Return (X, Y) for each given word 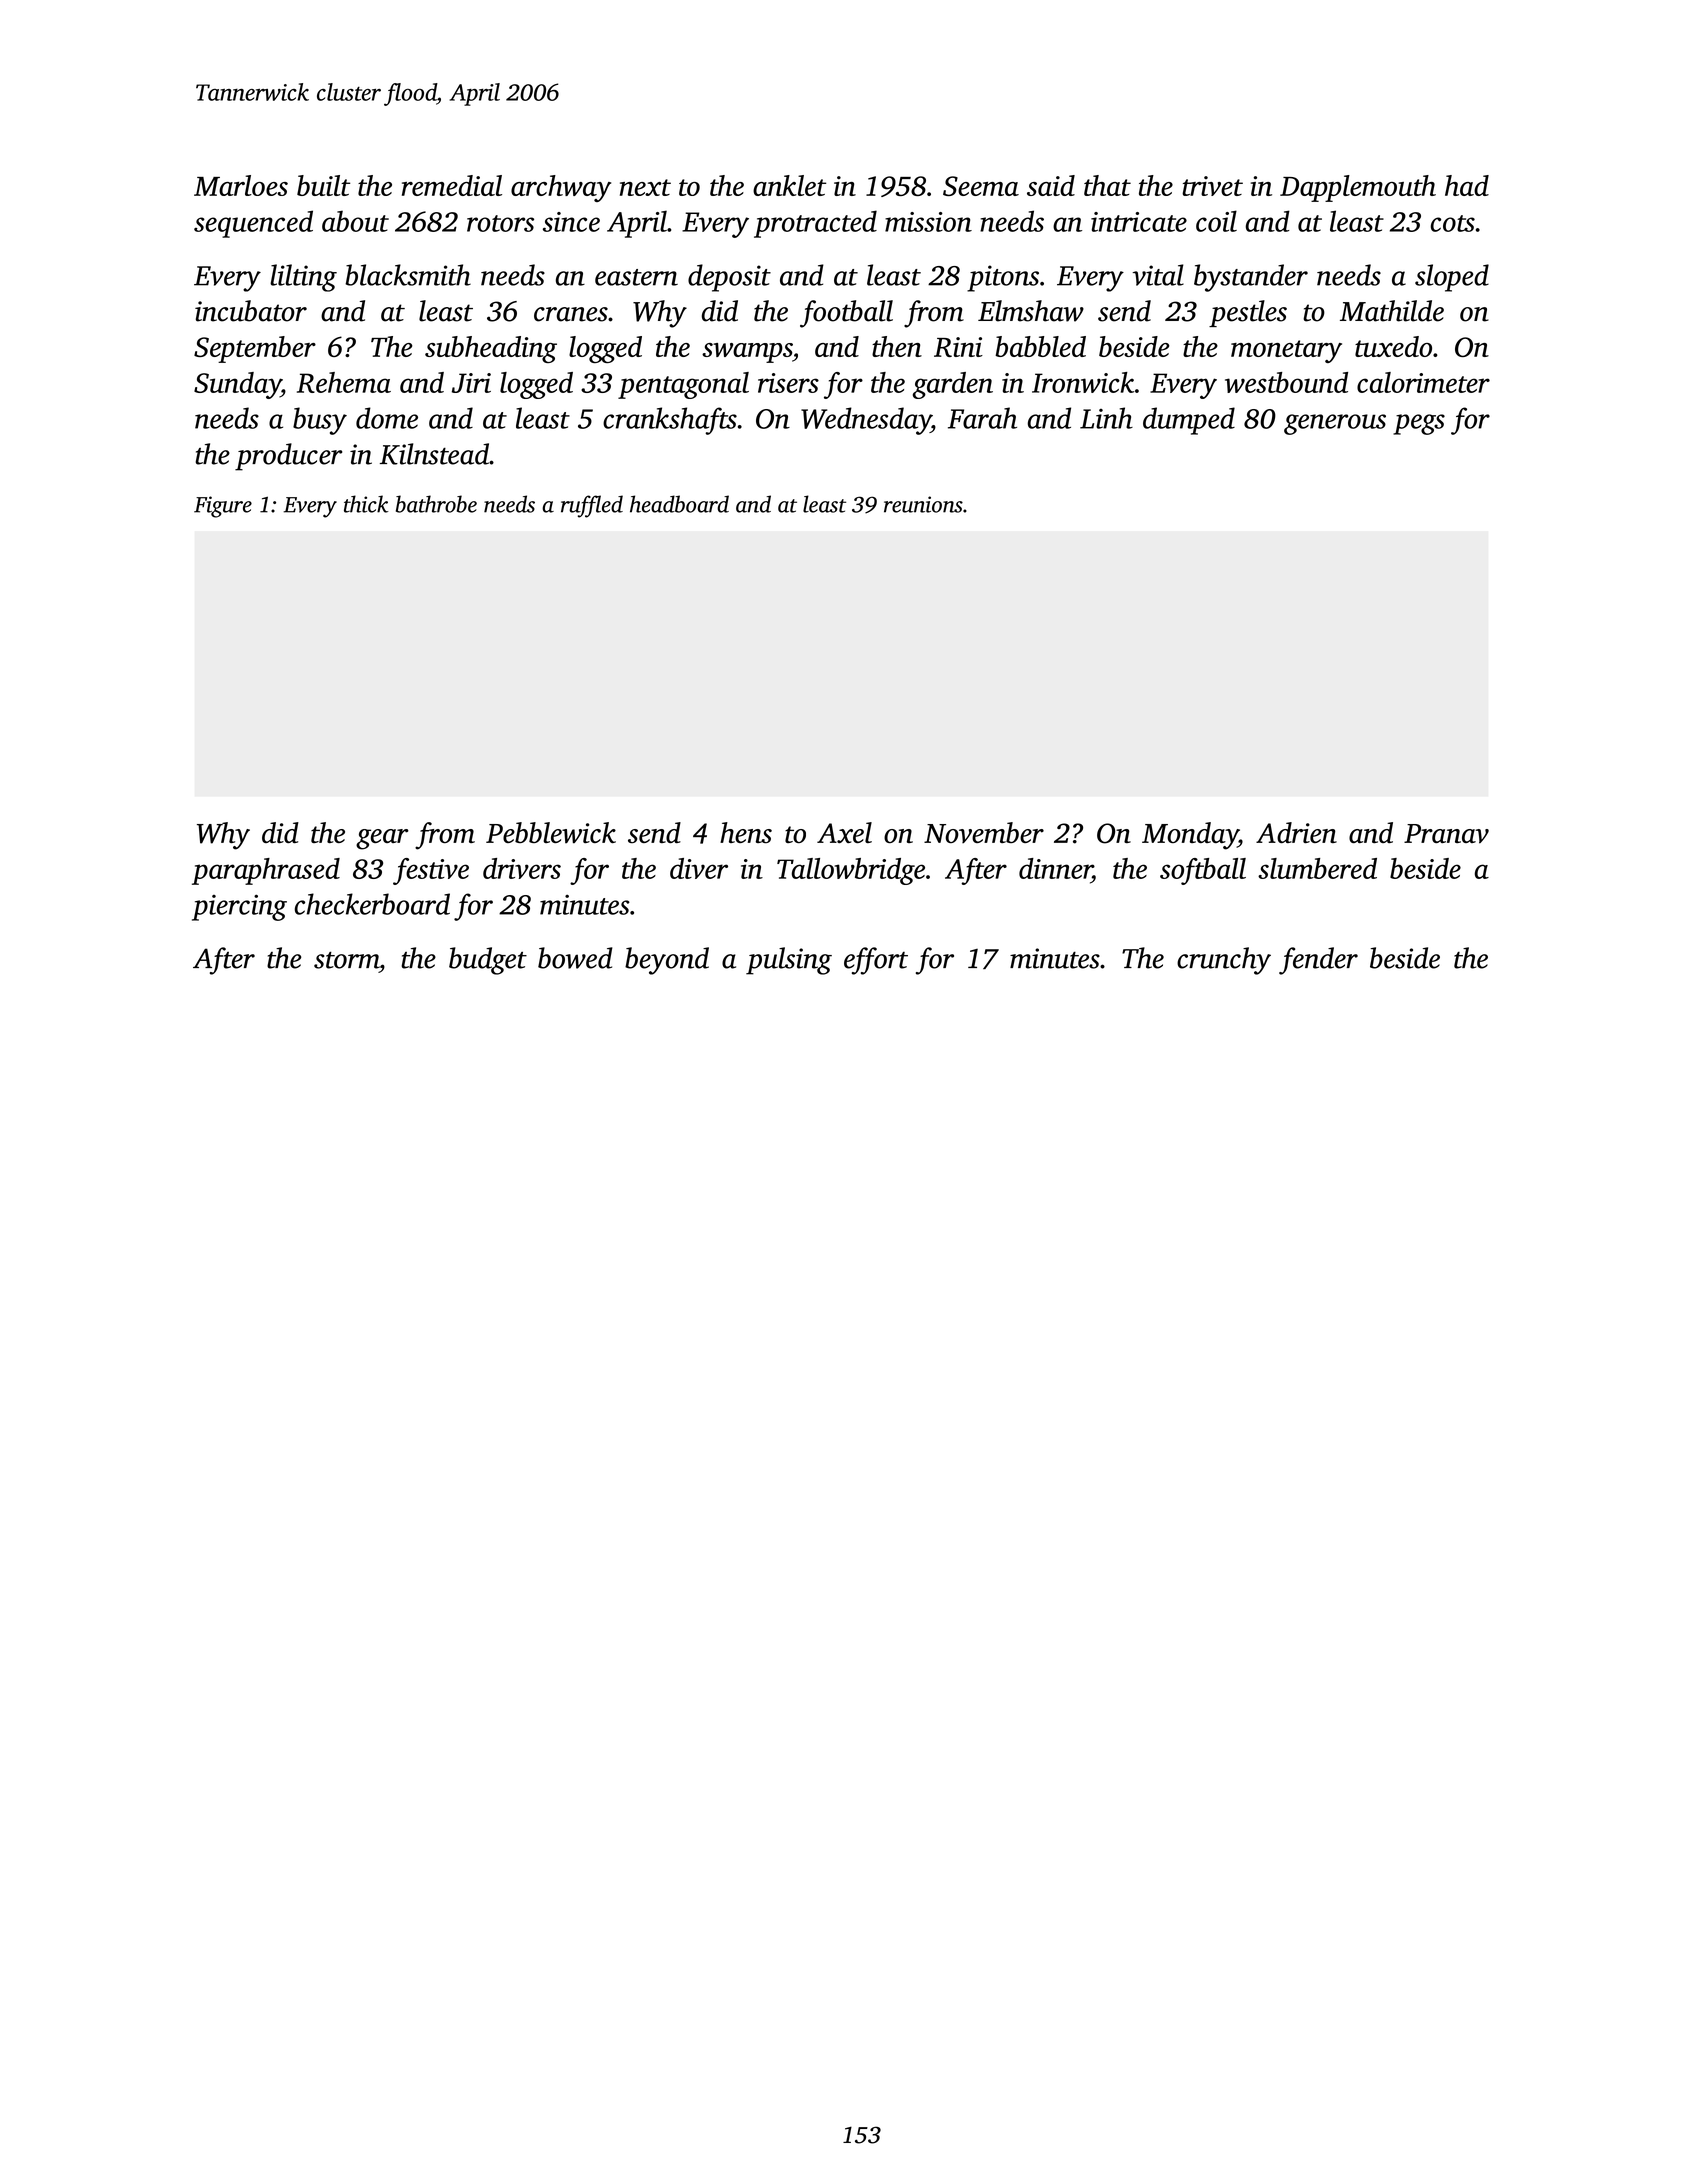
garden (953, 385)
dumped (1189, 421)
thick (366, 504)
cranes (571, 314)
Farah (982, 418)
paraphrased (266, 871)
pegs (1419, 424)
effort (876, 961)
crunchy (1224, 961)
